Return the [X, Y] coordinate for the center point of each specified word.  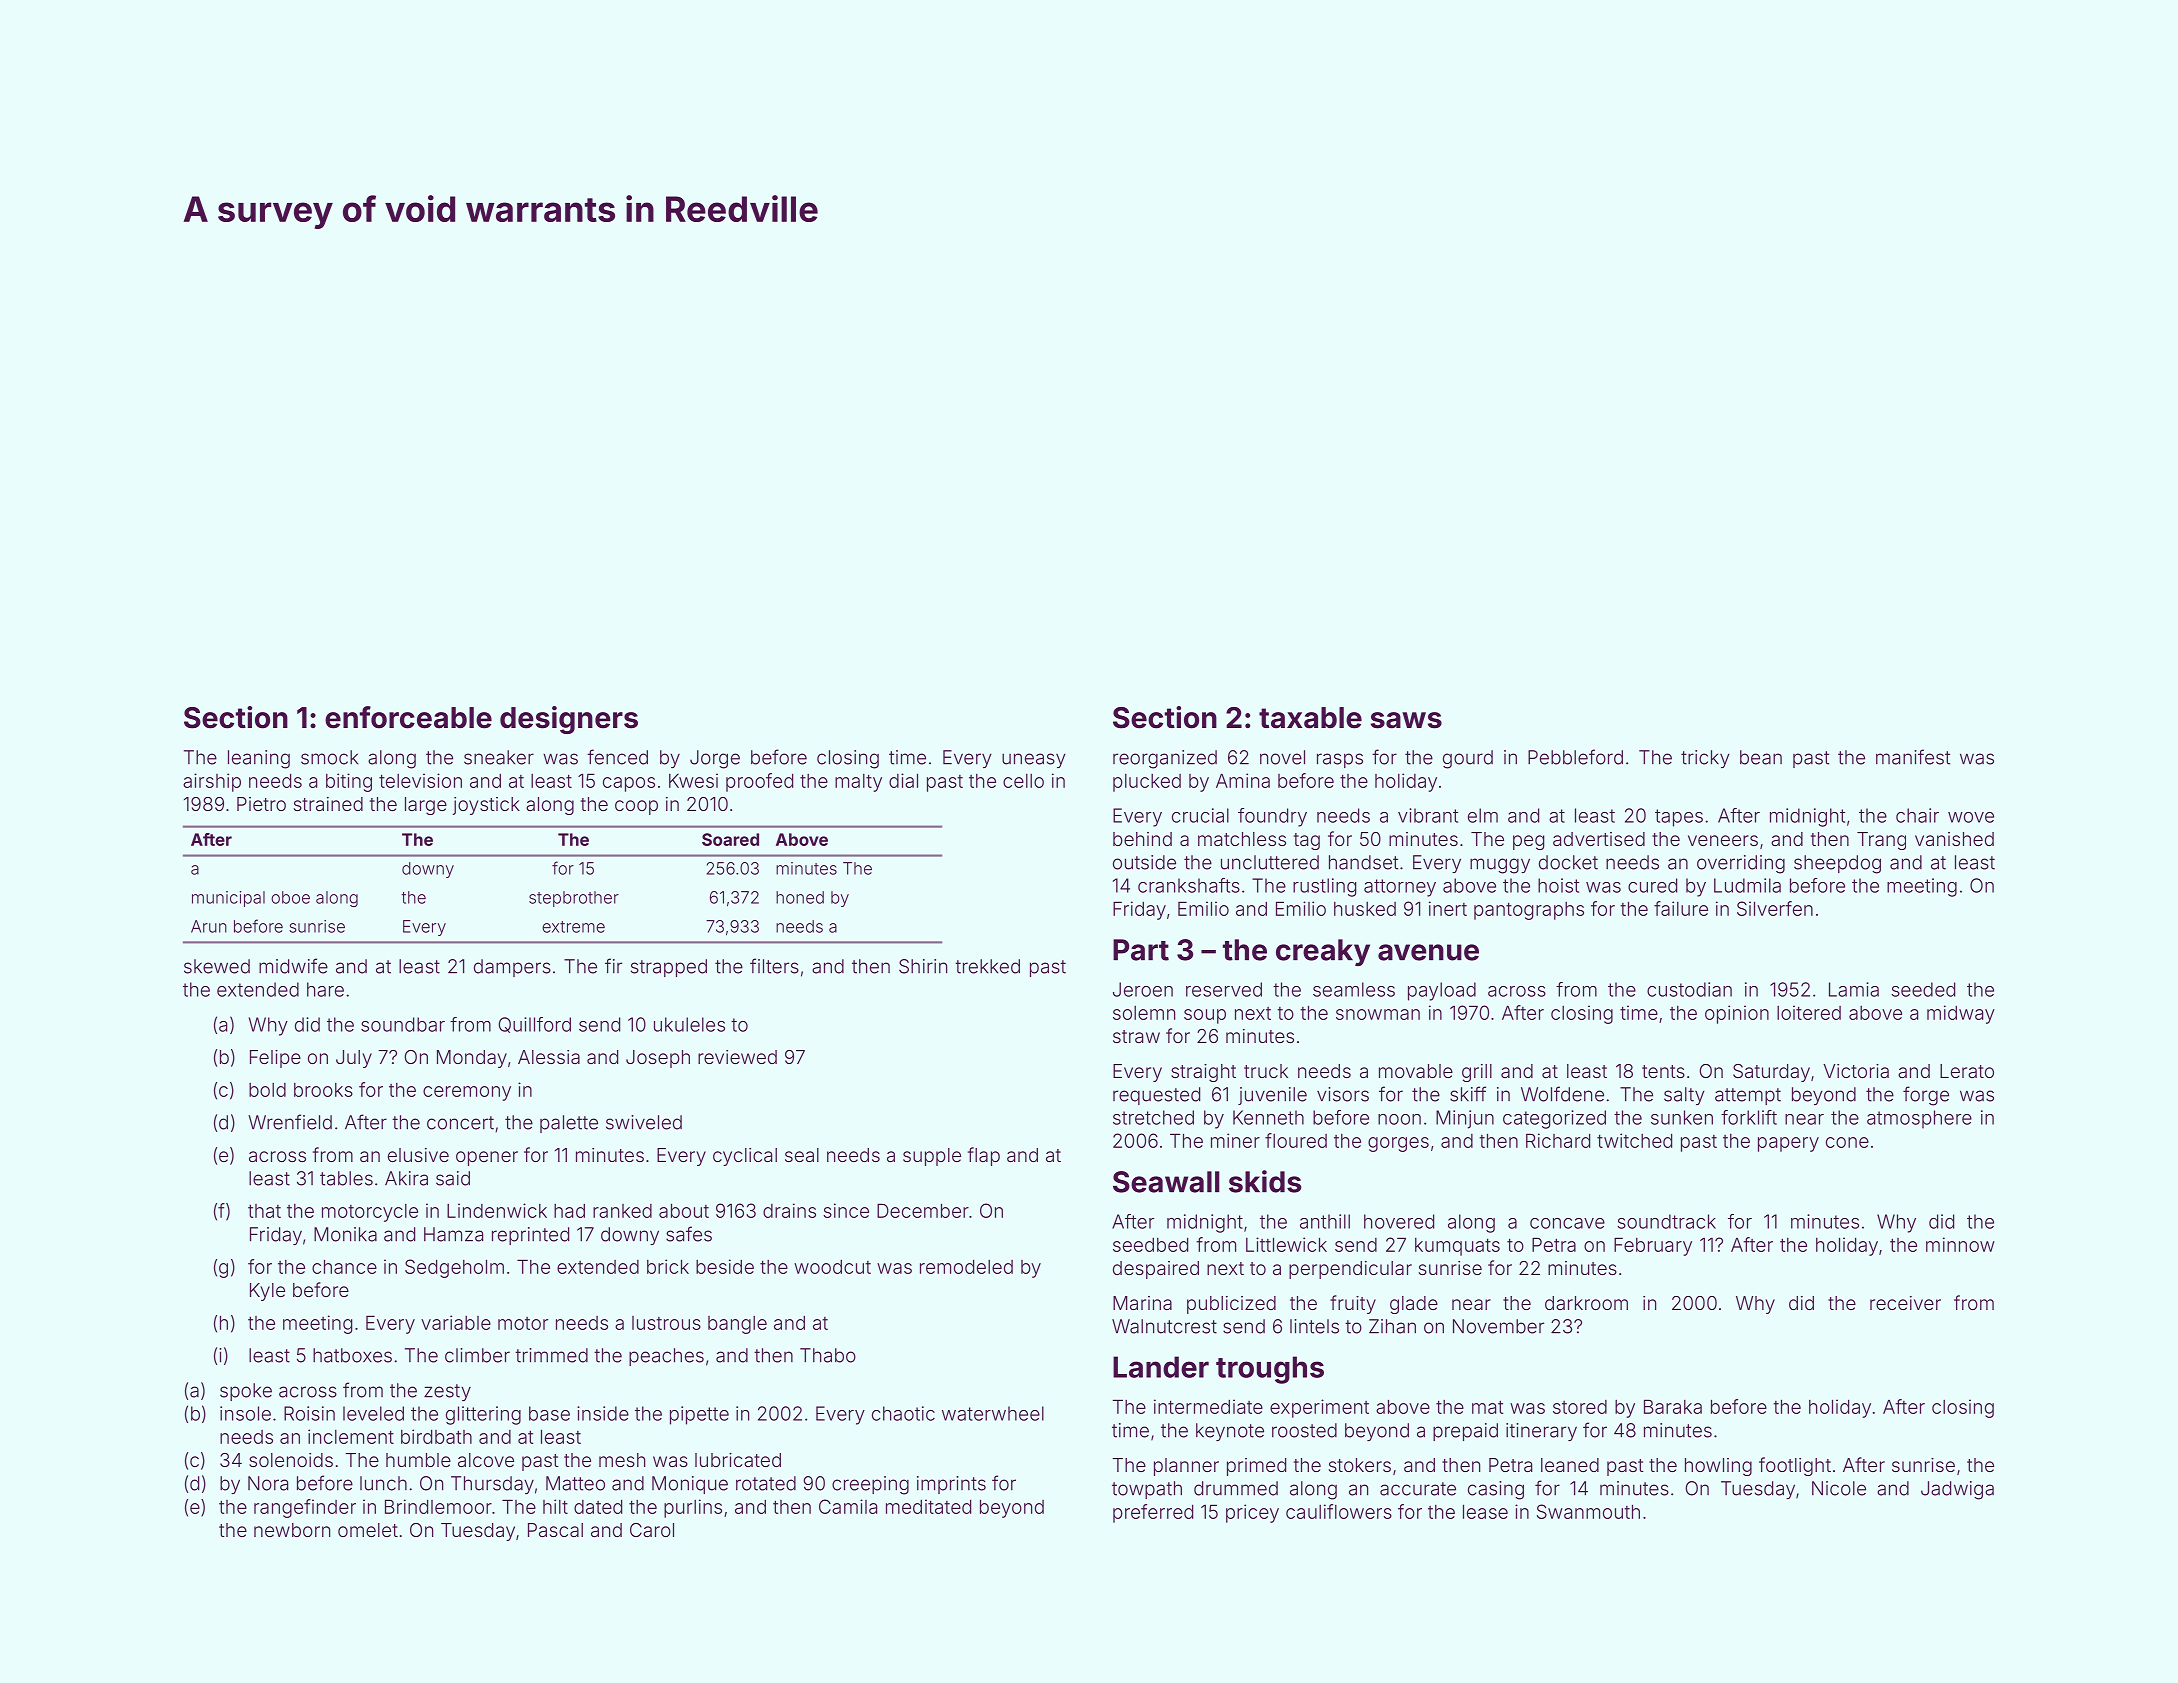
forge [1926, 1096]
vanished [1954, 839]
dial [903, 780]
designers [569, 720]
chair [1917, 815]
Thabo [828, 1355]
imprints [951, 1485]
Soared [730, 839]
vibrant [1428, 815]
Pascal [555, 1530]
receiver [1905, 1303]
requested [1156, 1096]
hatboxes [352, 1355]
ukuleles [689, 1024]
